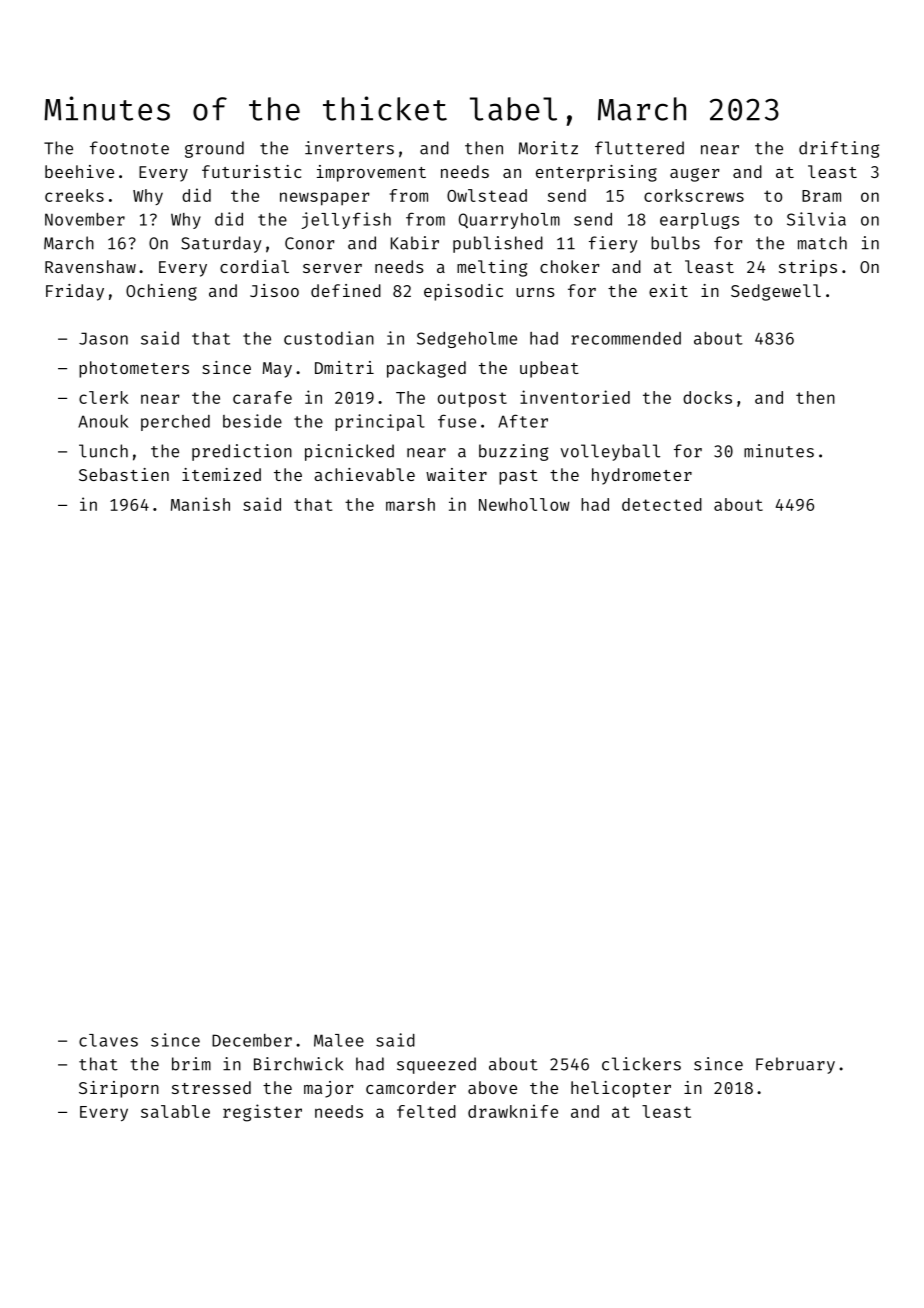 This screenshot has height=1308, width=924. Describe the element at coordinates (124, 474) in the screenshot. I see `Sebastien` at that location.
